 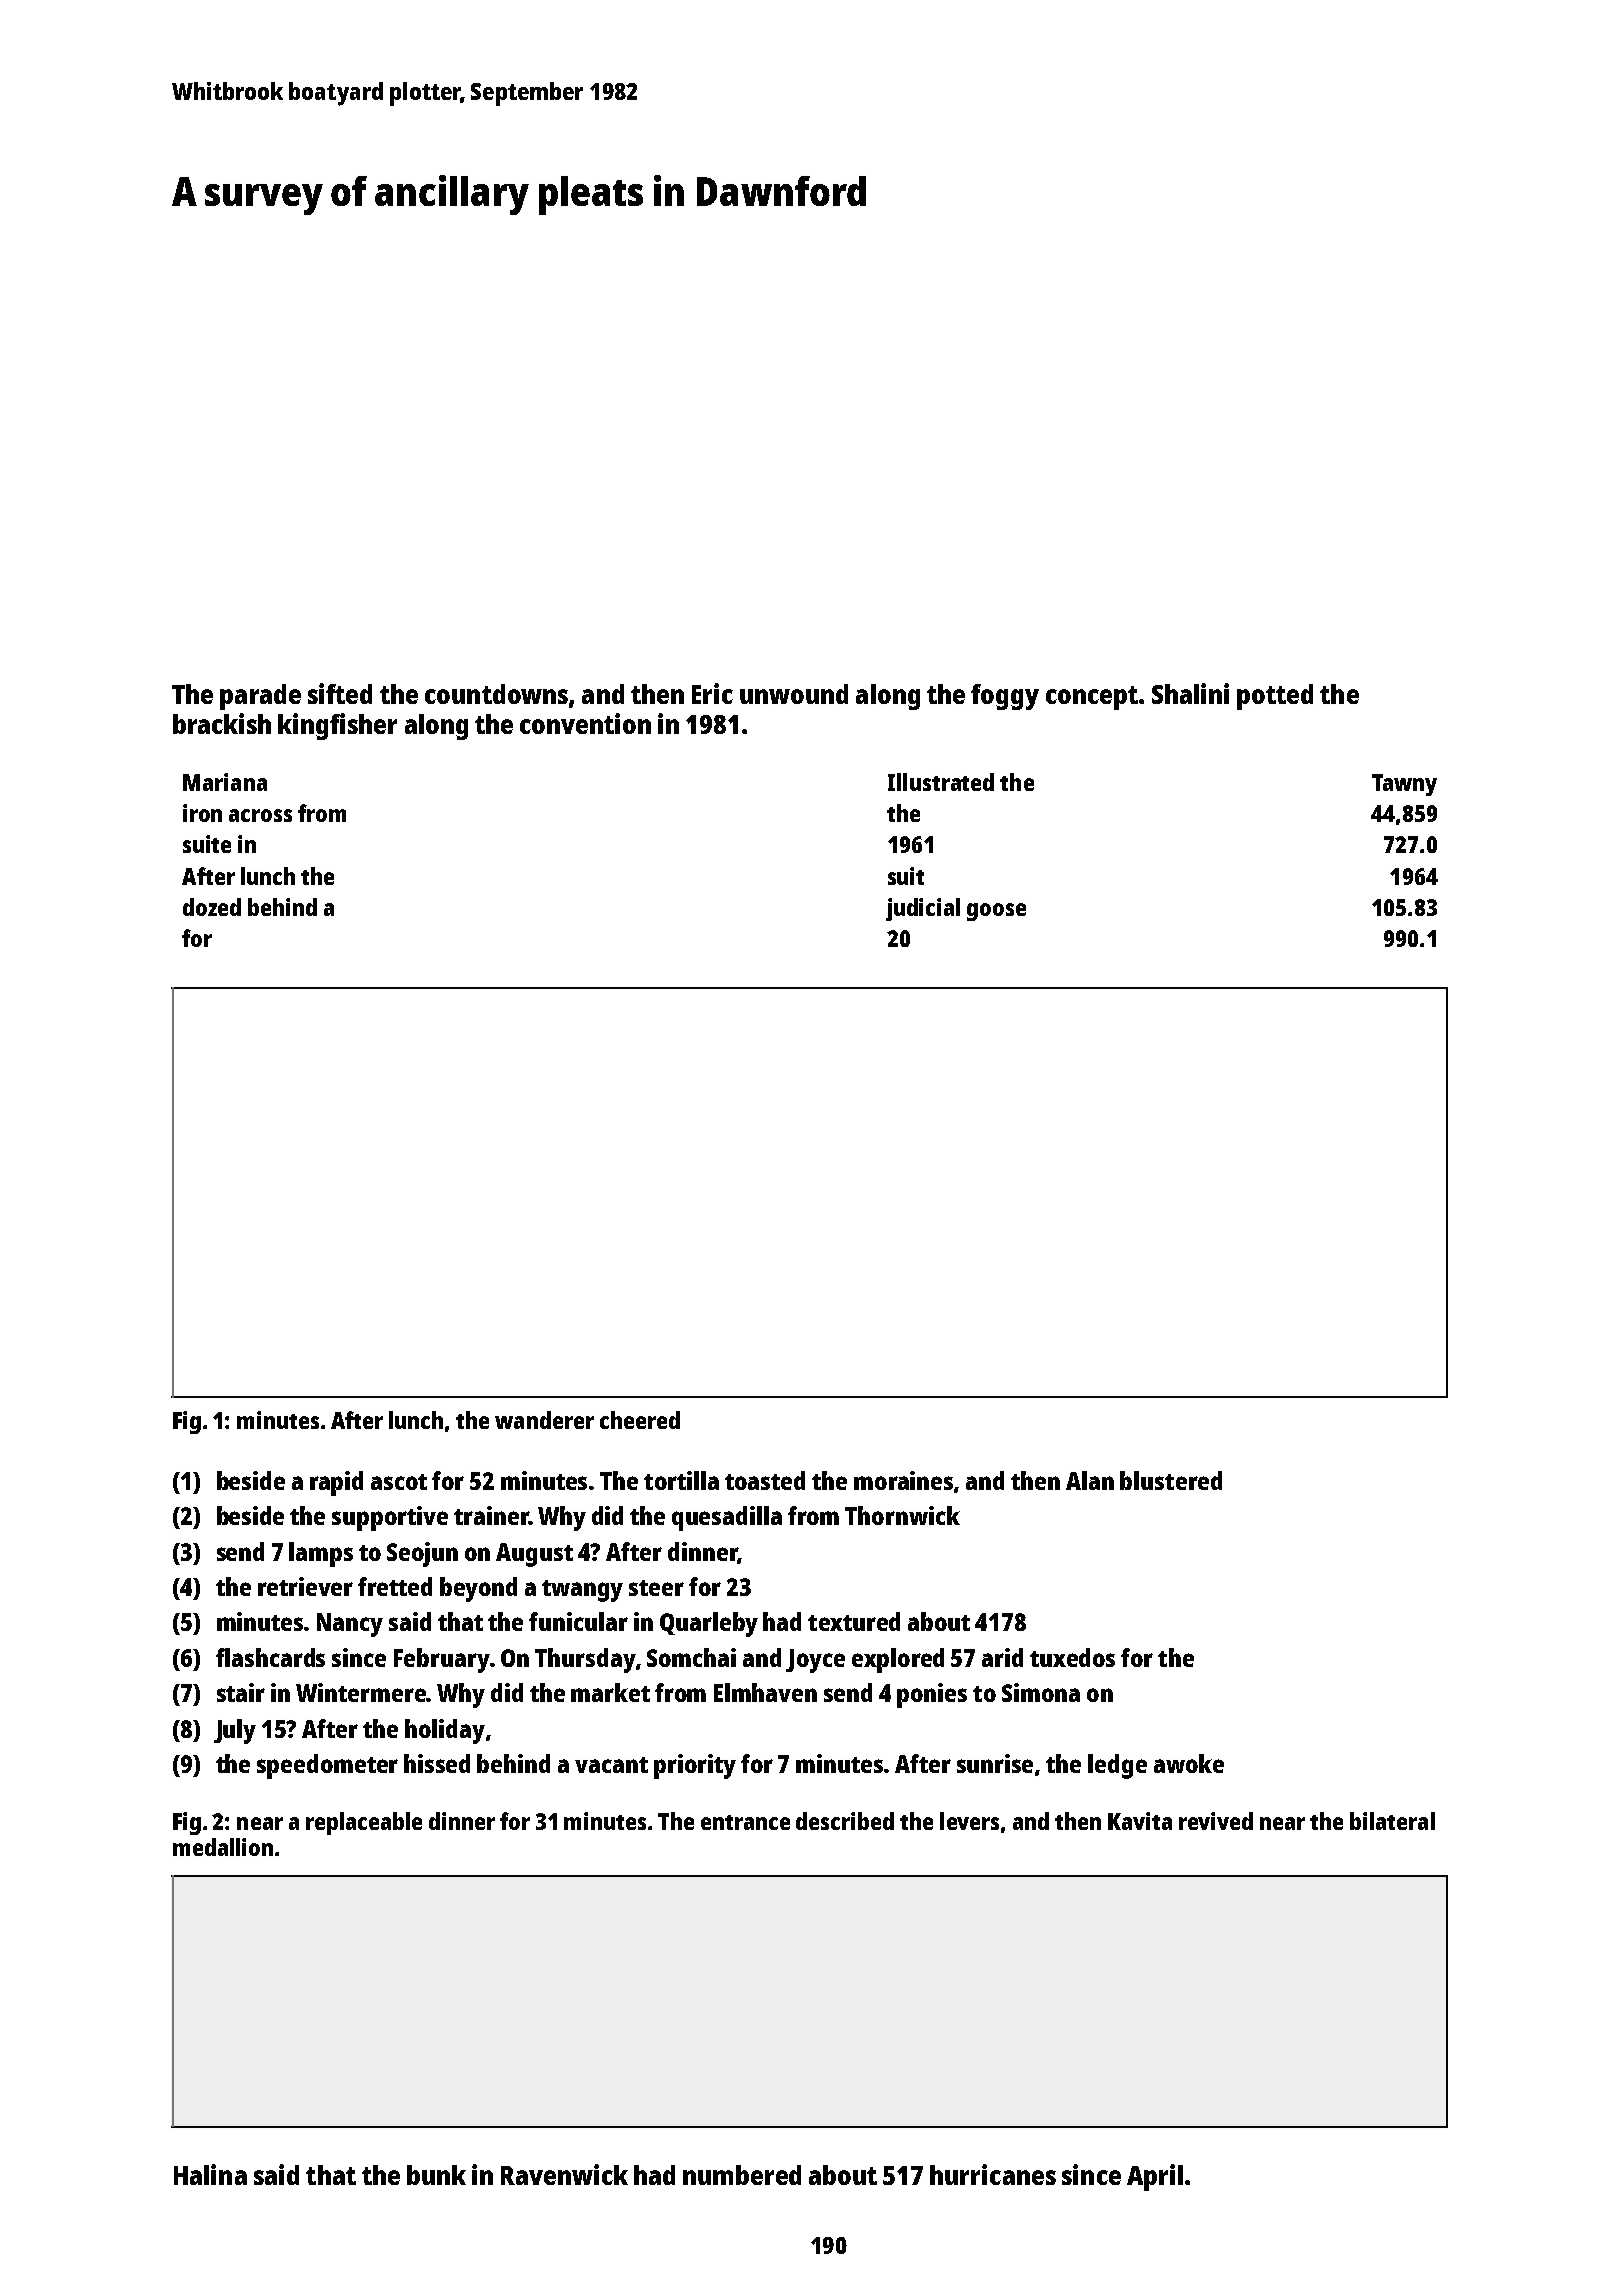 What do you see at coordinates (1171, 1480) in the image?
I see `blustered` at bounding box center [1171, 1480].
